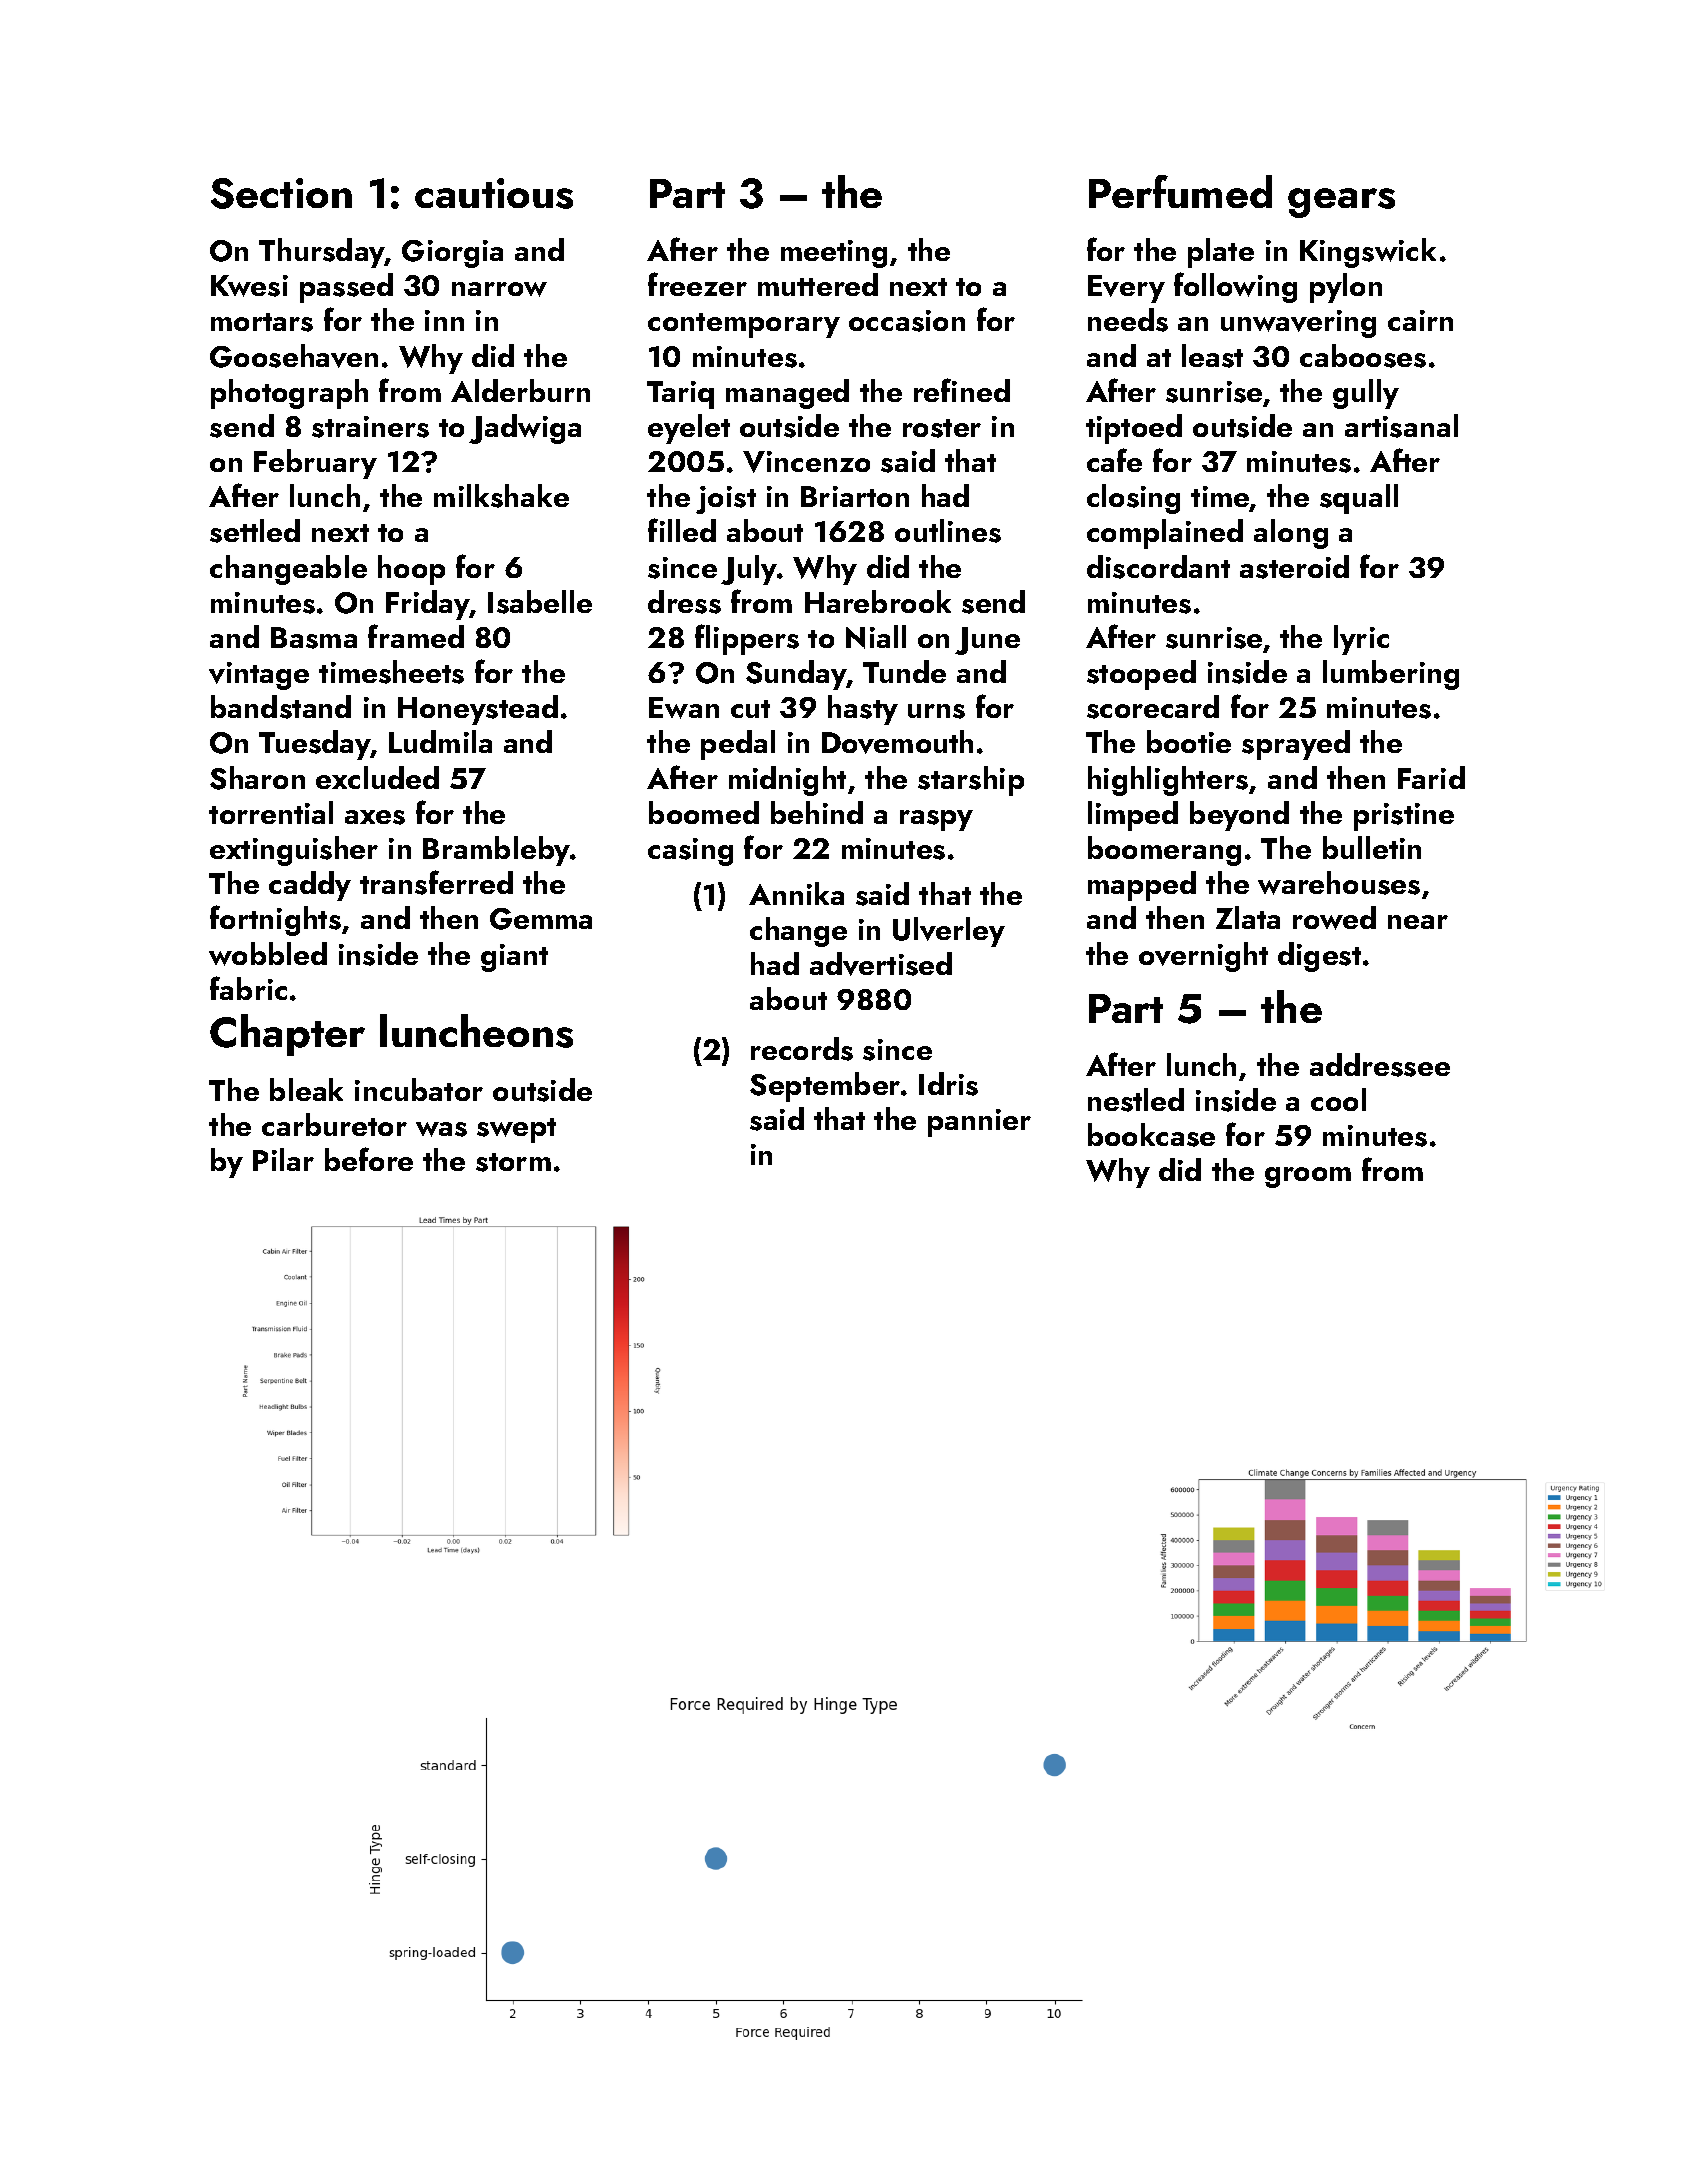 This image has height=2178, width=1683. What do you see at coordinates (1404, 817) in the image?
I see `pristine` at bounding box center [1404, 817].
